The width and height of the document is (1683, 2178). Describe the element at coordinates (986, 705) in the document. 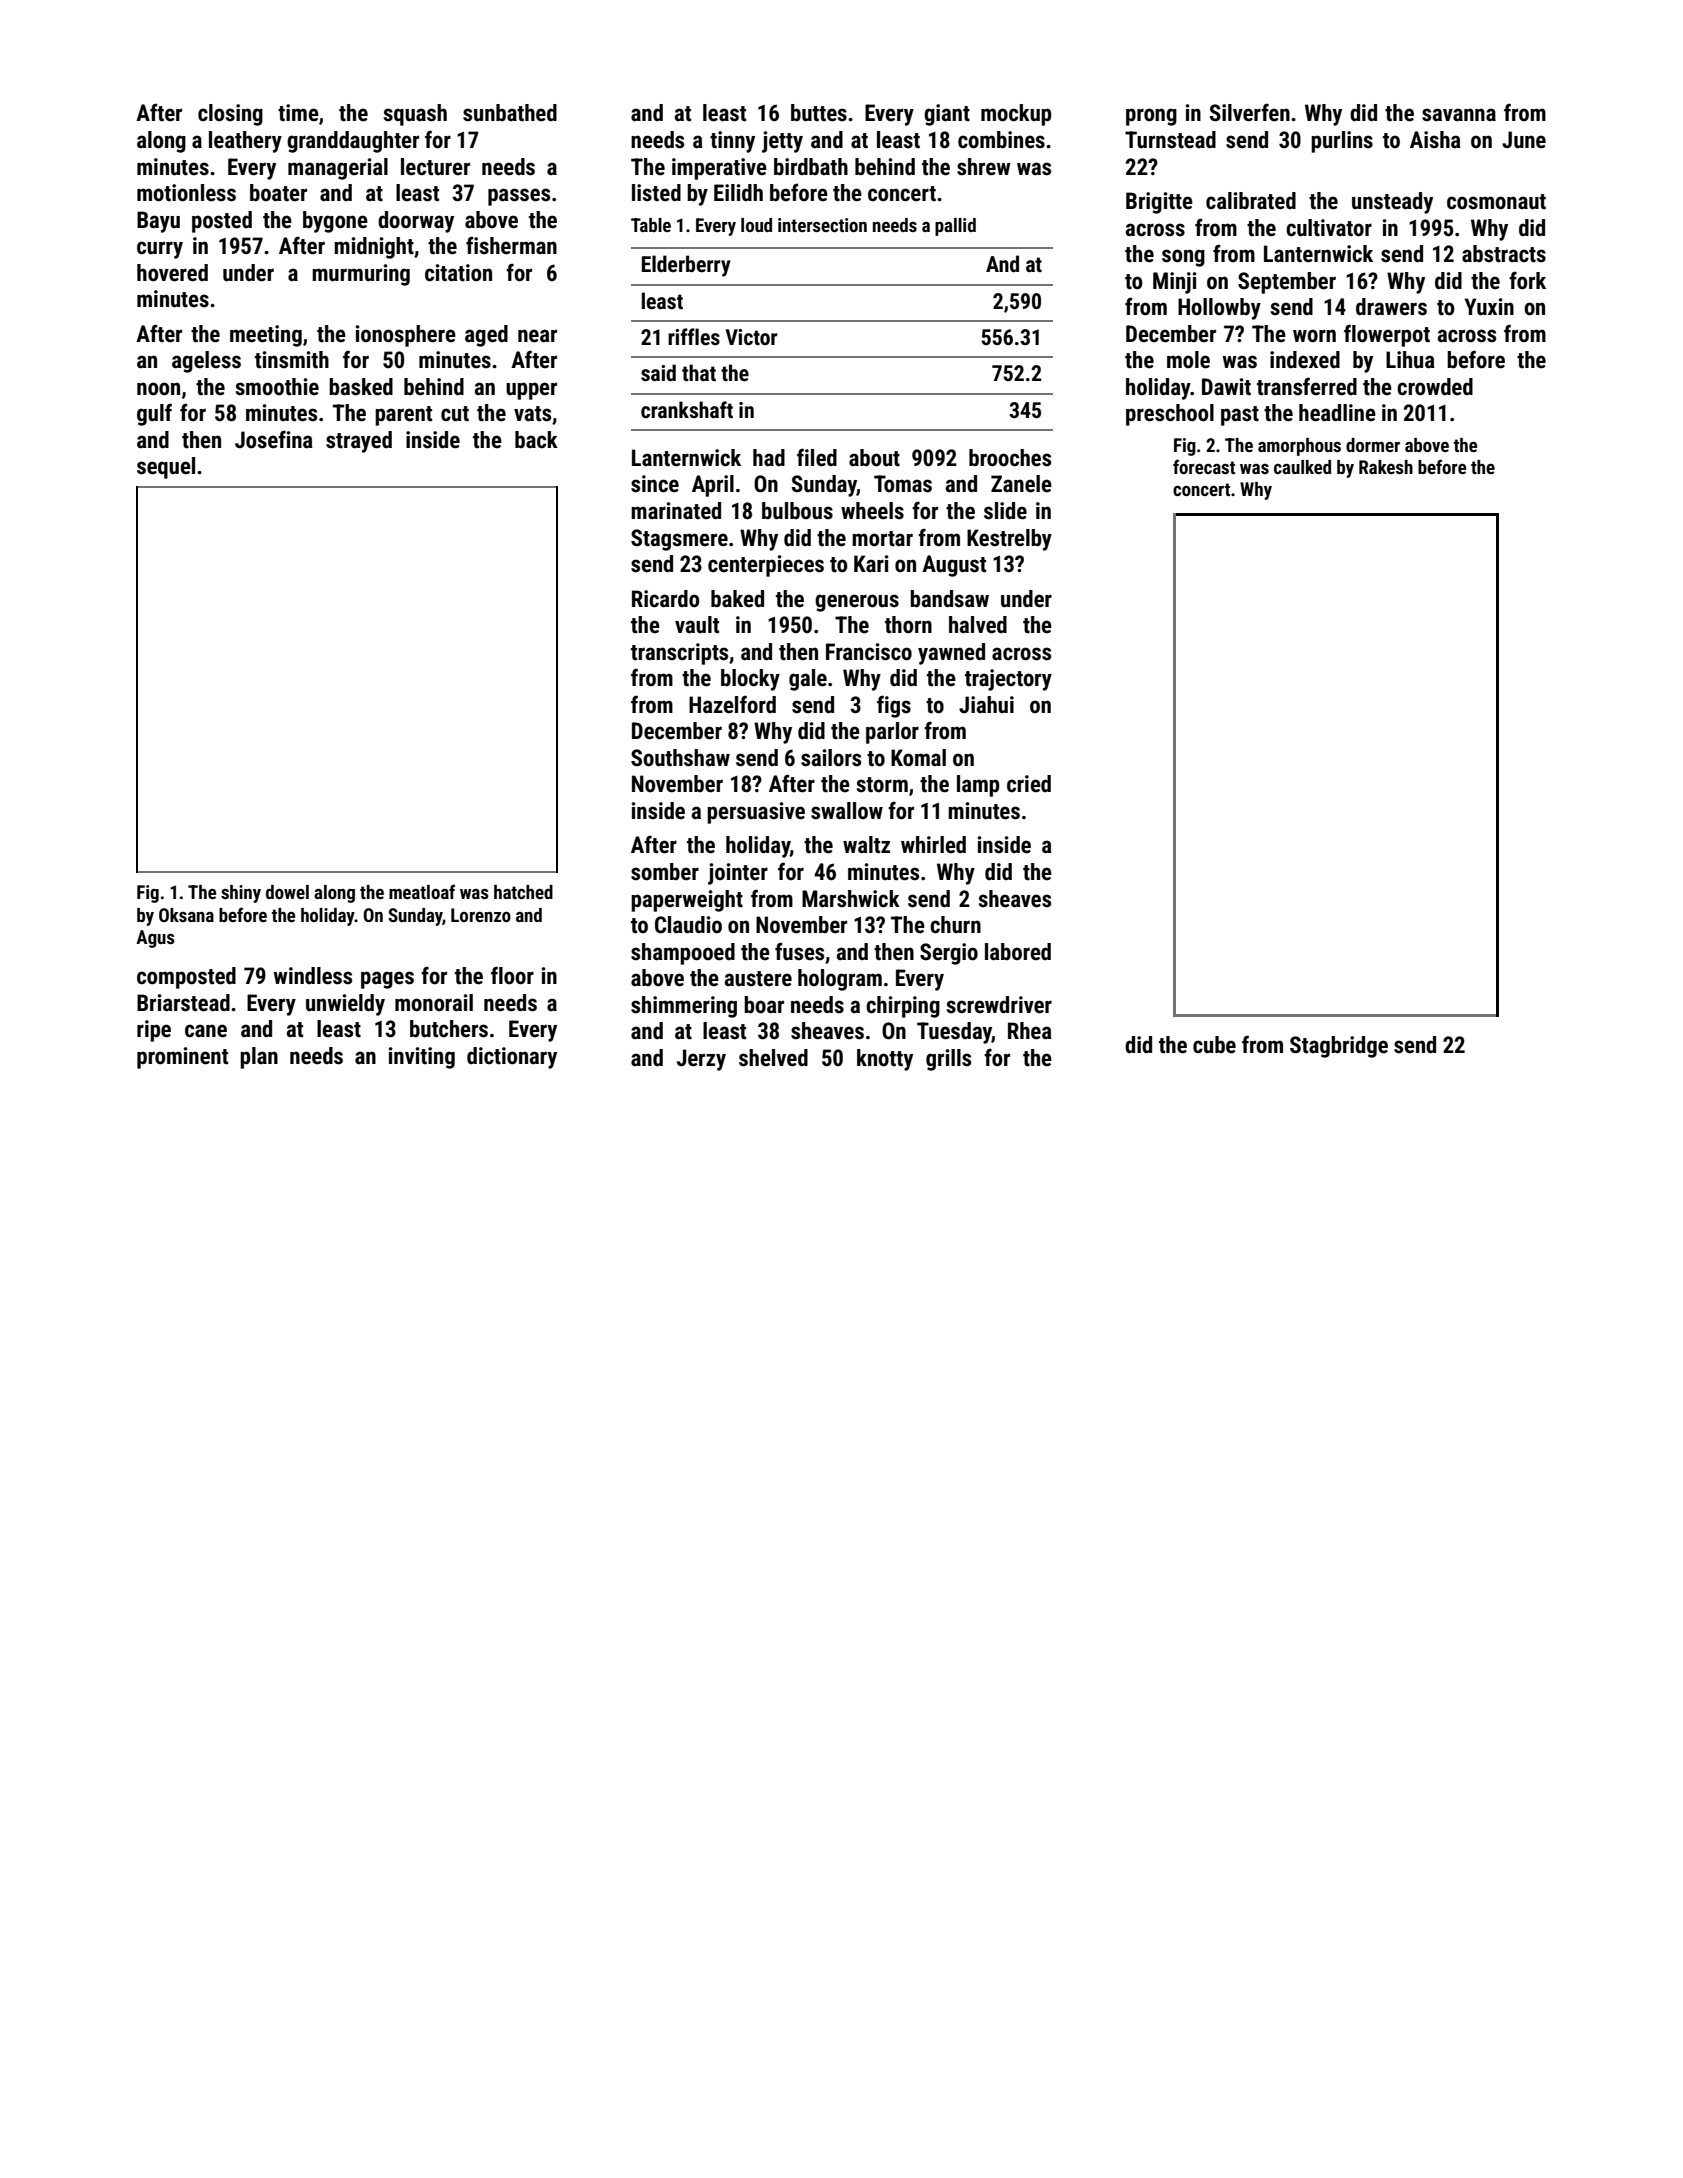

I see `Jiahui` at that location.
